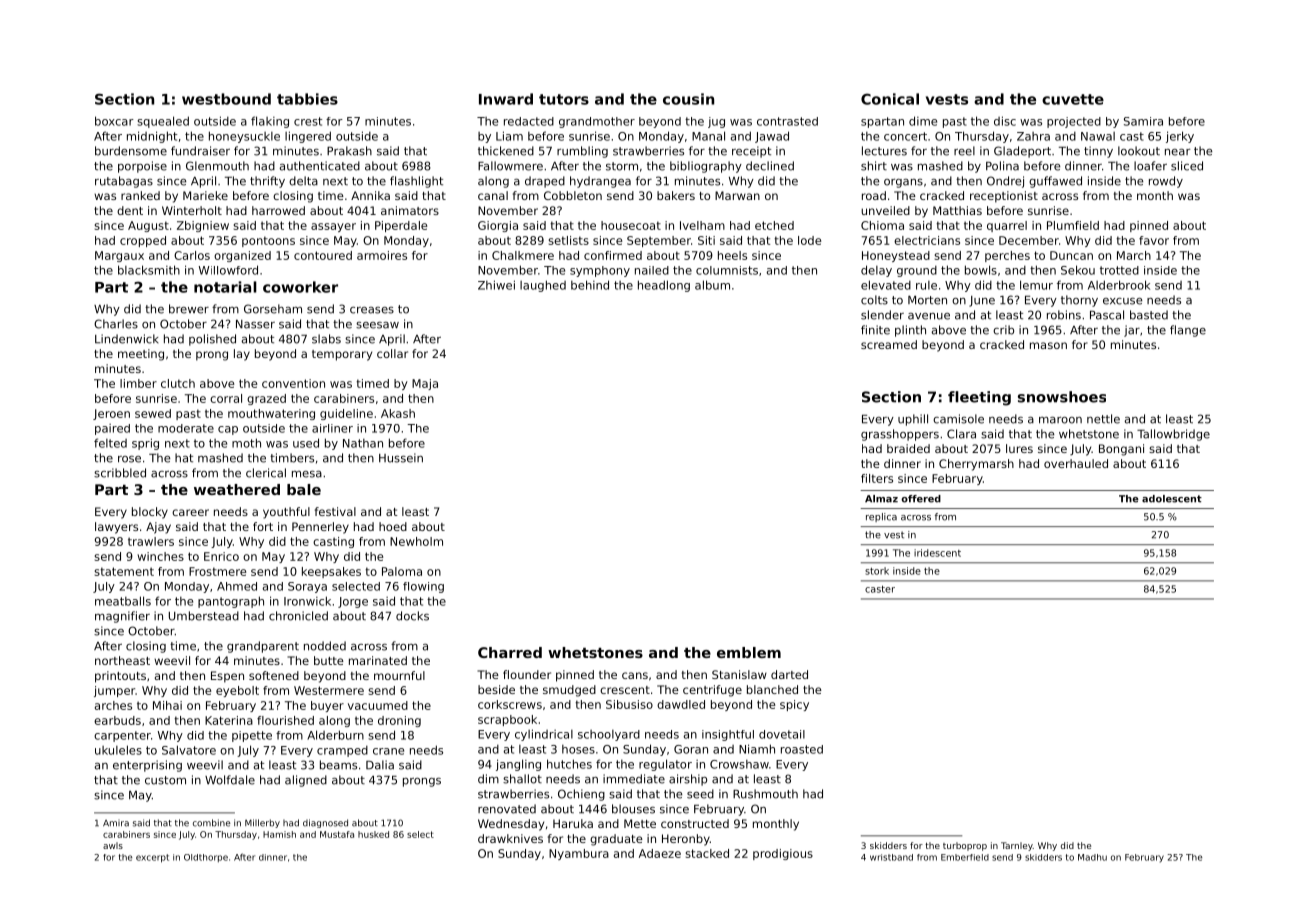  Describe the element at coordinates (884, 151) in the document. I see `lectures` at that location.
